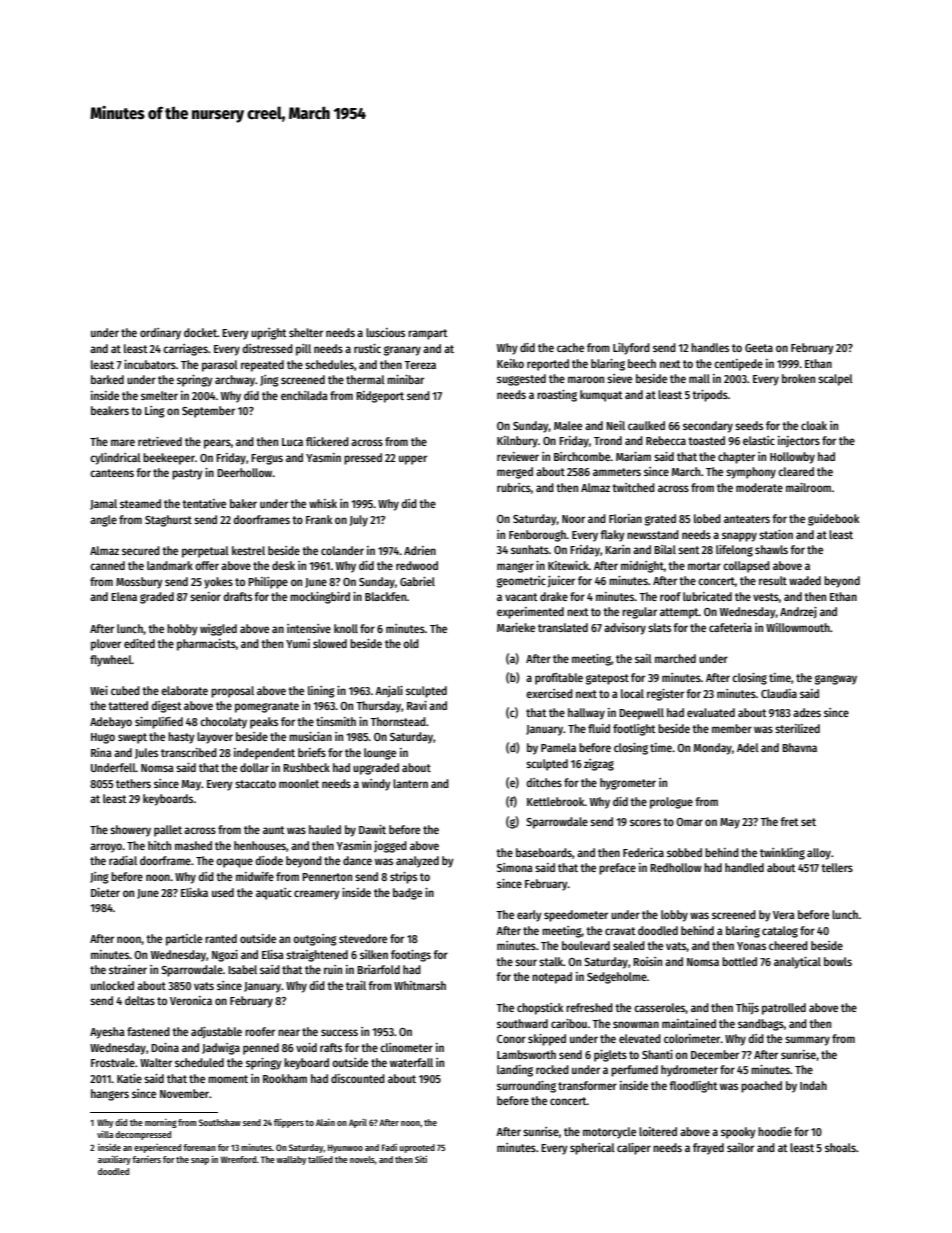 This screenshot has height=1233, width=952. I want to click on pallet, so click(168, 831).
